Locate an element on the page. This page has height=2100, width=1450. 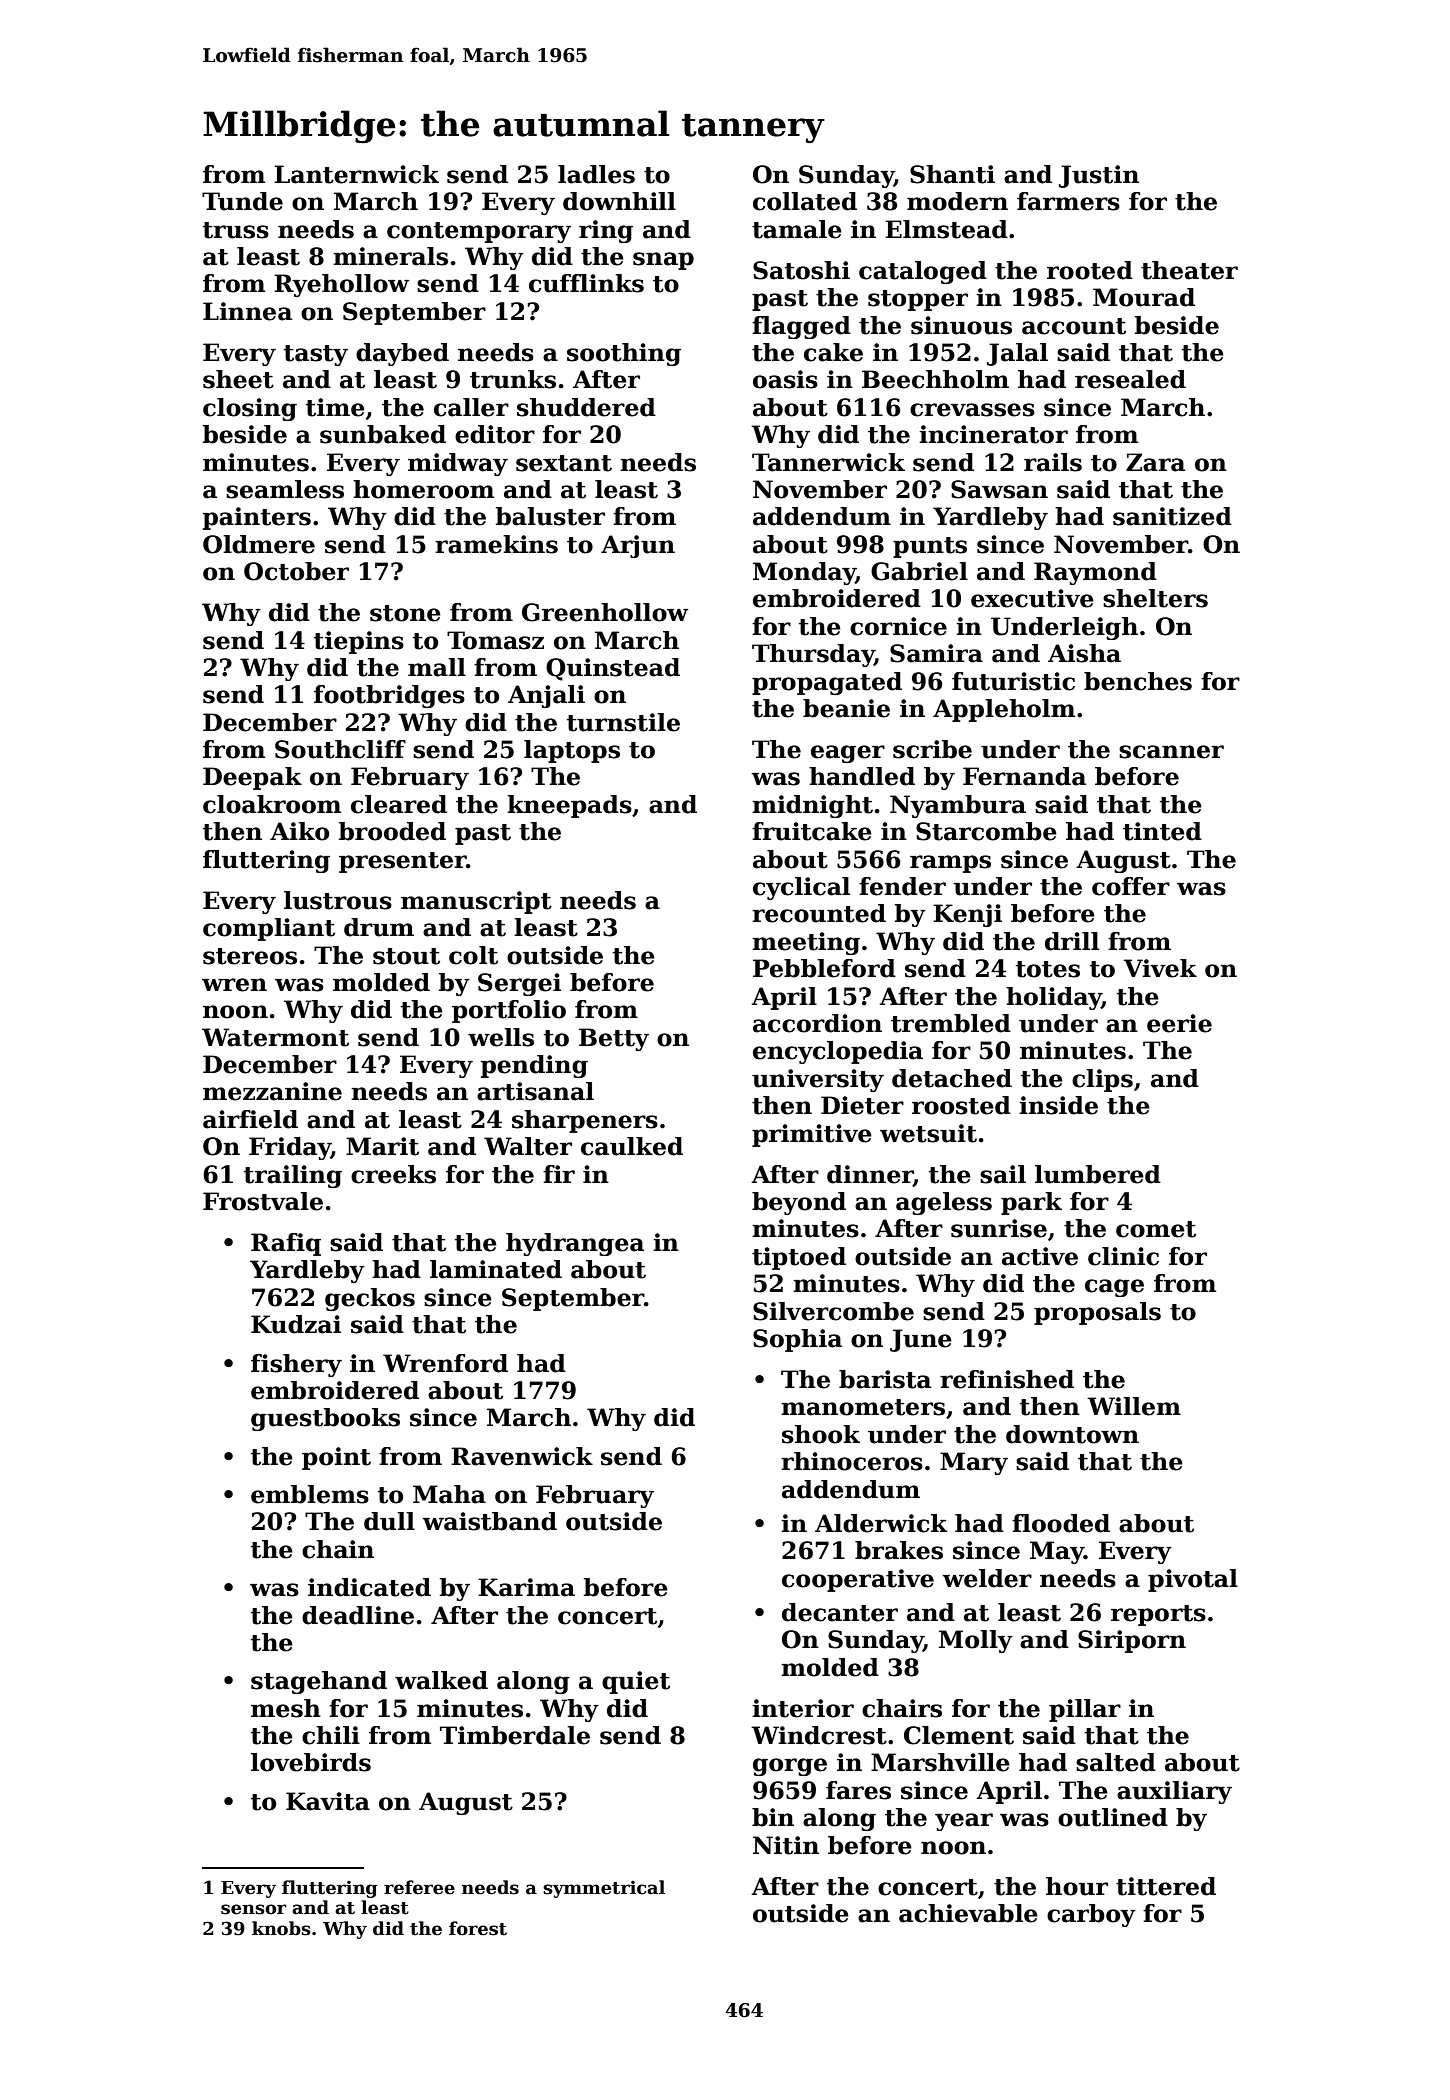
clinic is located at coordinates (1123, 1256).
